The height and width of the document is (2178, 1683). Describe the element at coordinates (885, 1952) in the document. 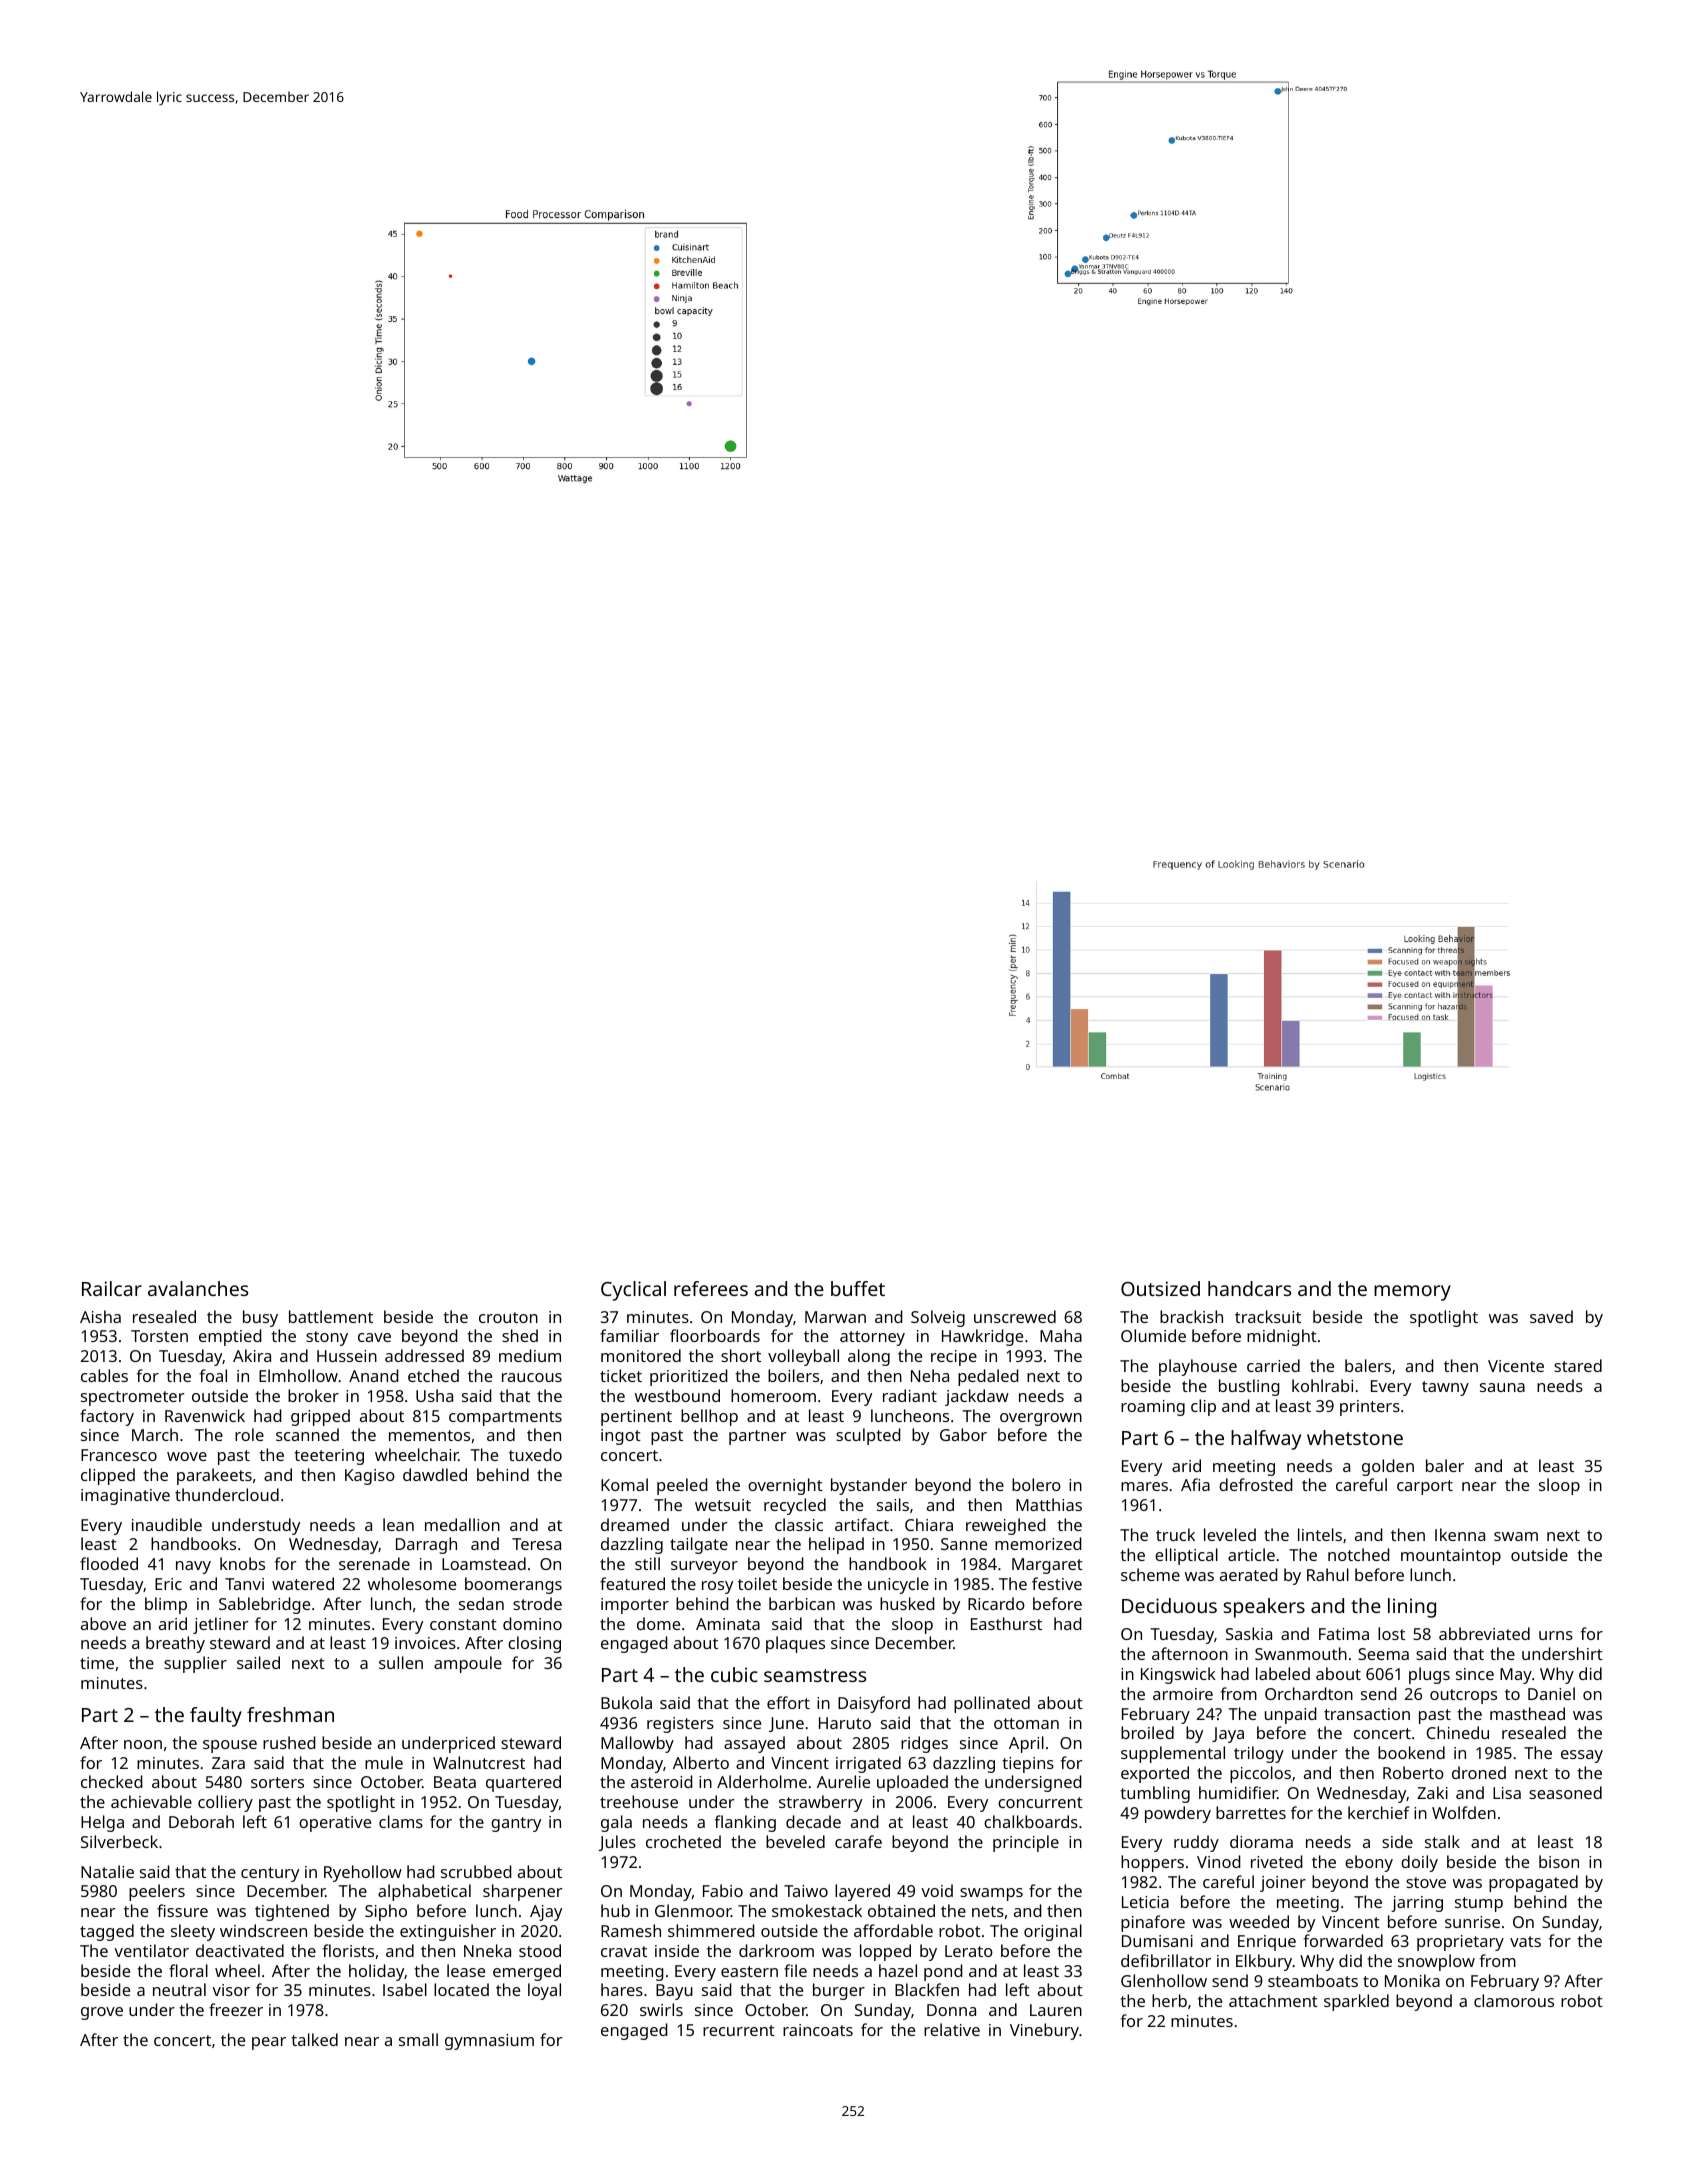

I see `lopped` at that location.
